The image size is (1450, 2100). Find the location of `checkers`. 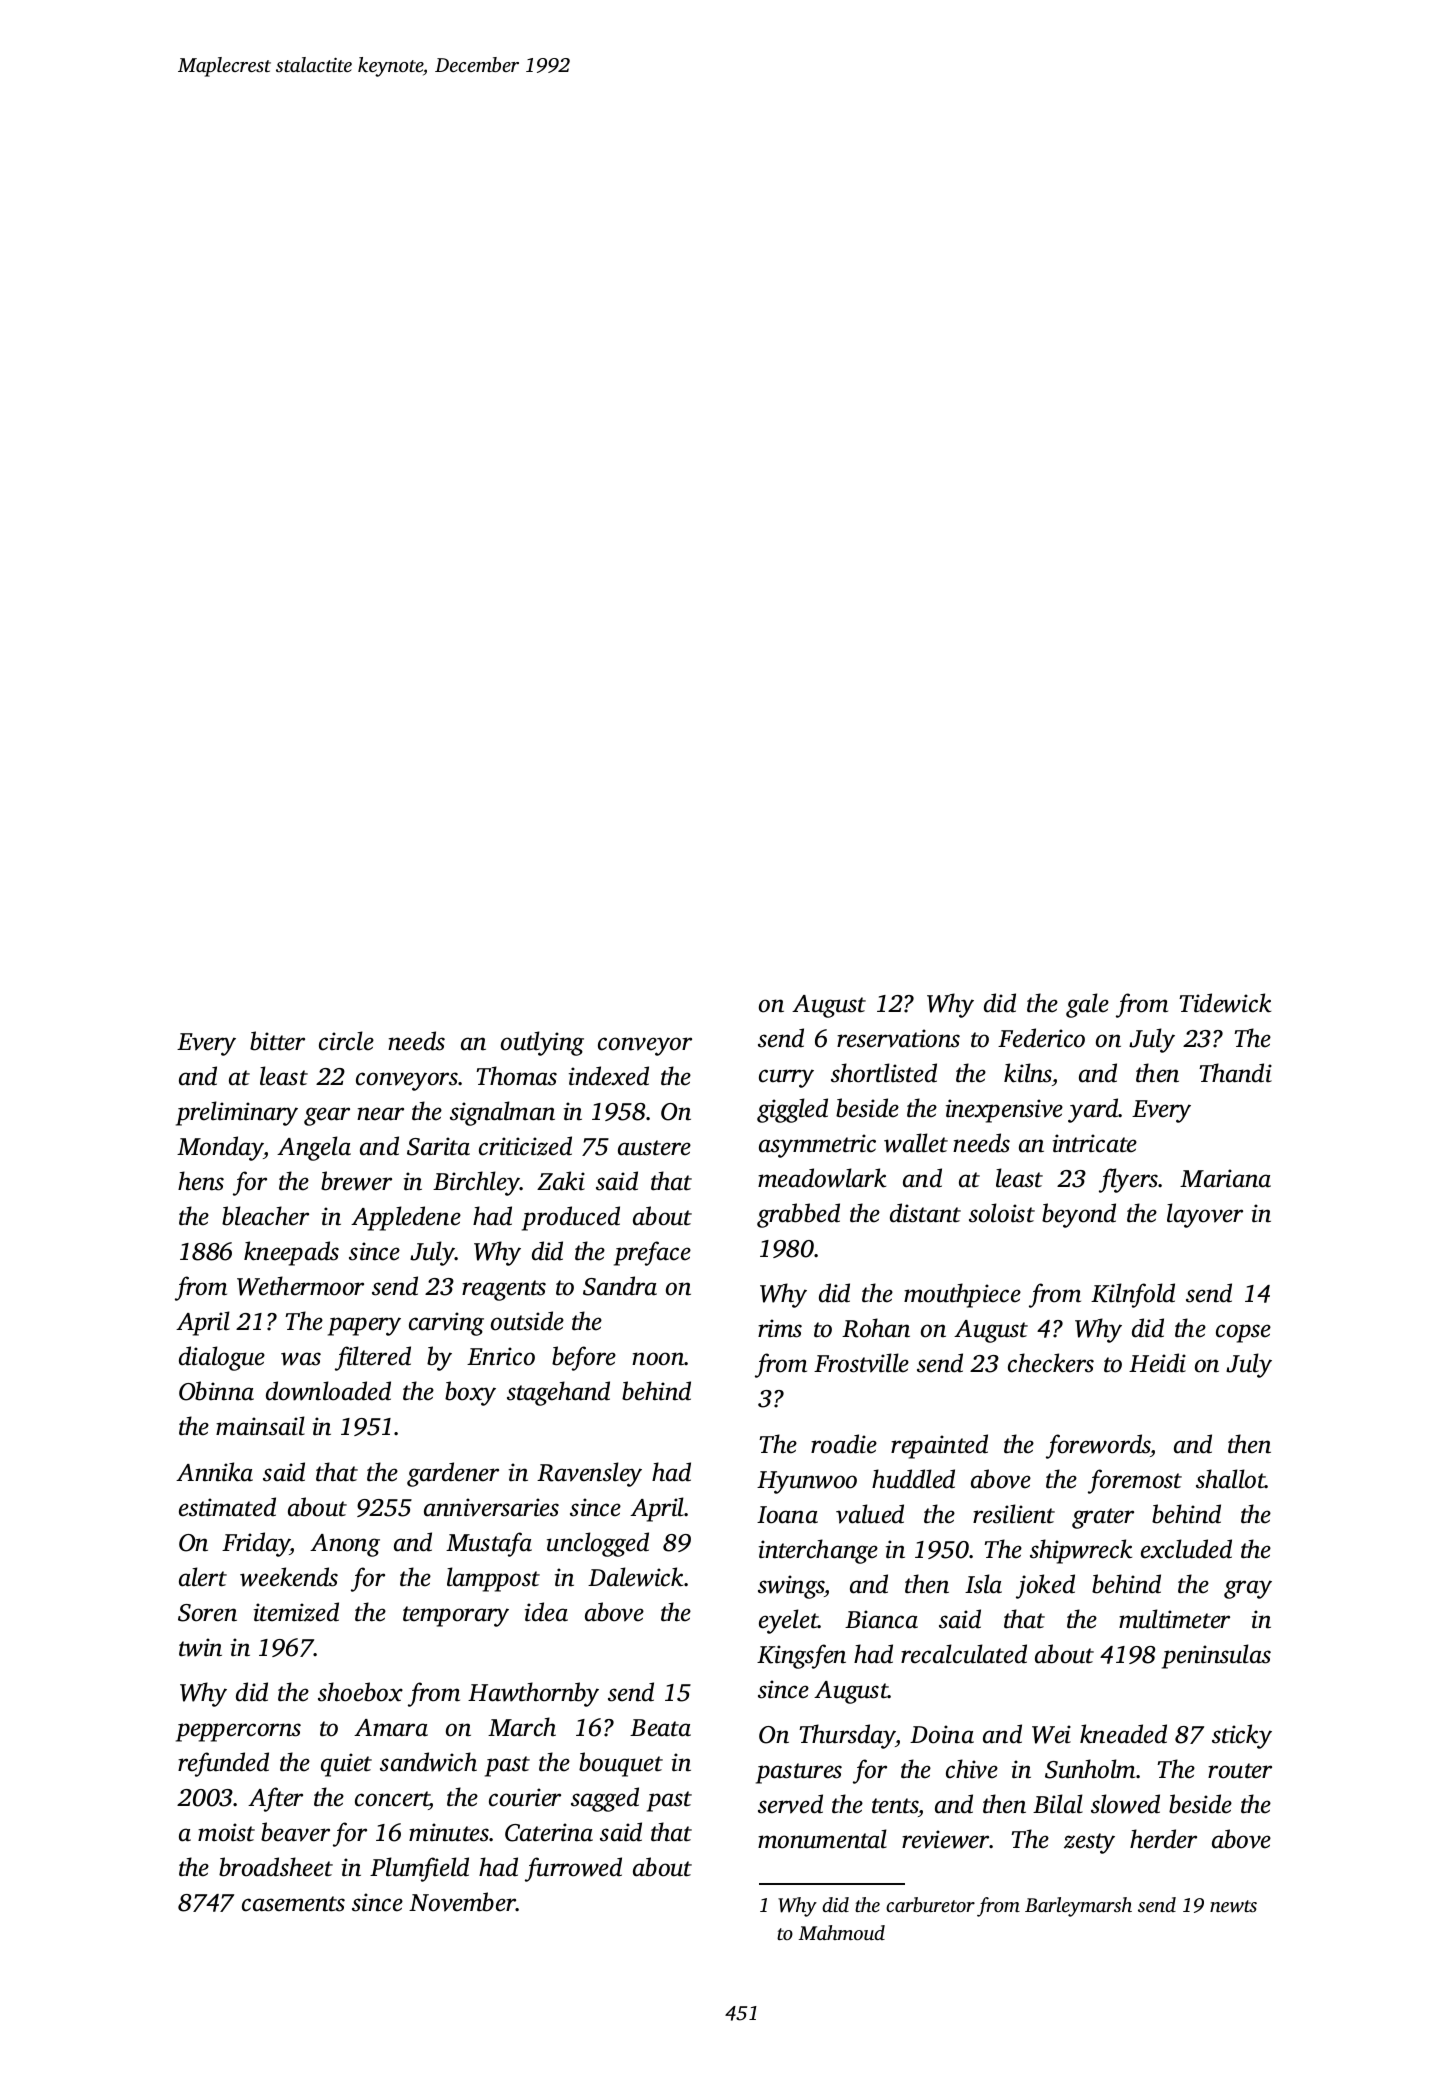

checkers is located at coordinates (1051, 1363).
